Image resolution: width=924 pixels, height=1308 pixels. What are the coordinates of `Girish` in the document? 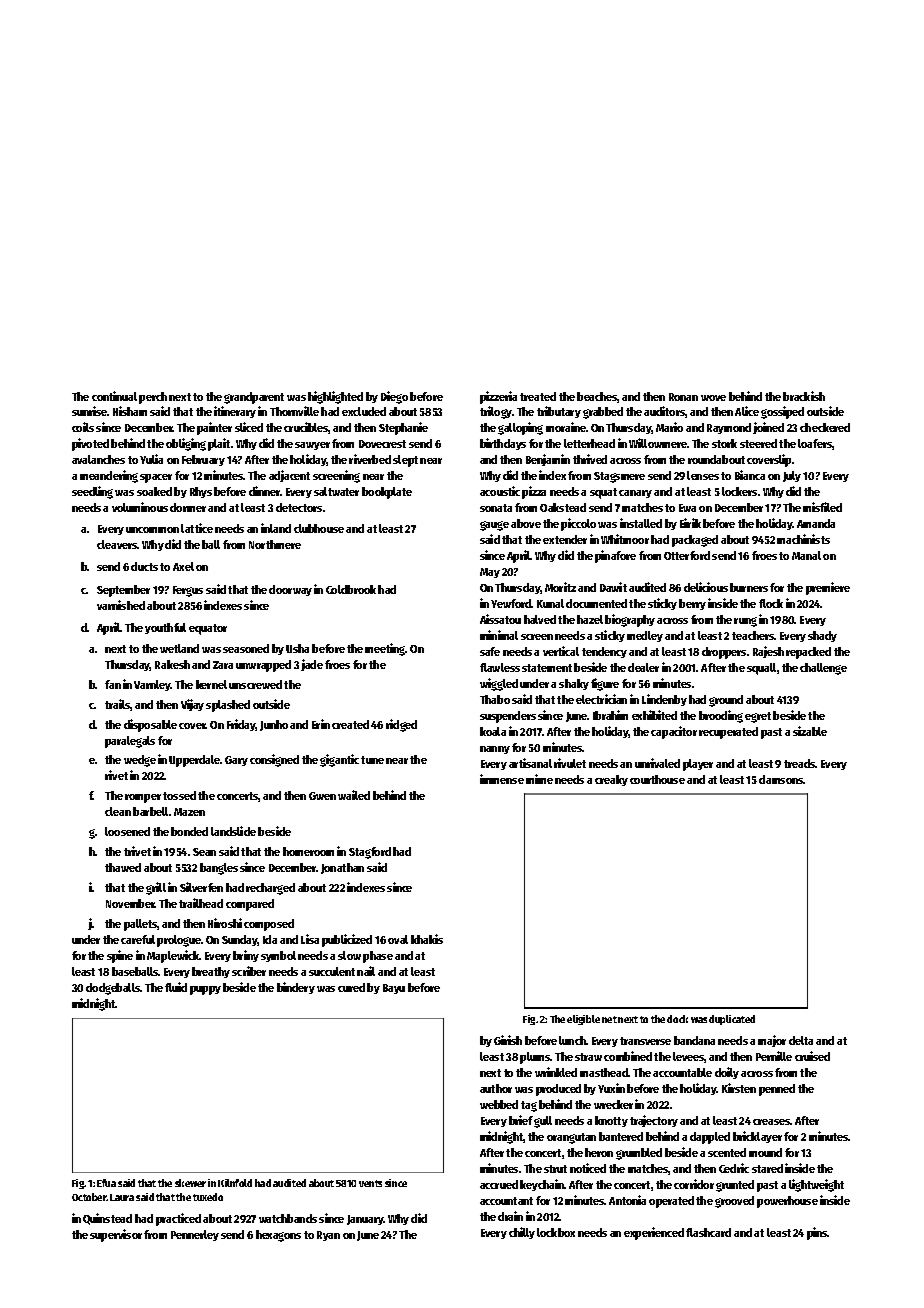 It's located at (508, 1040).
